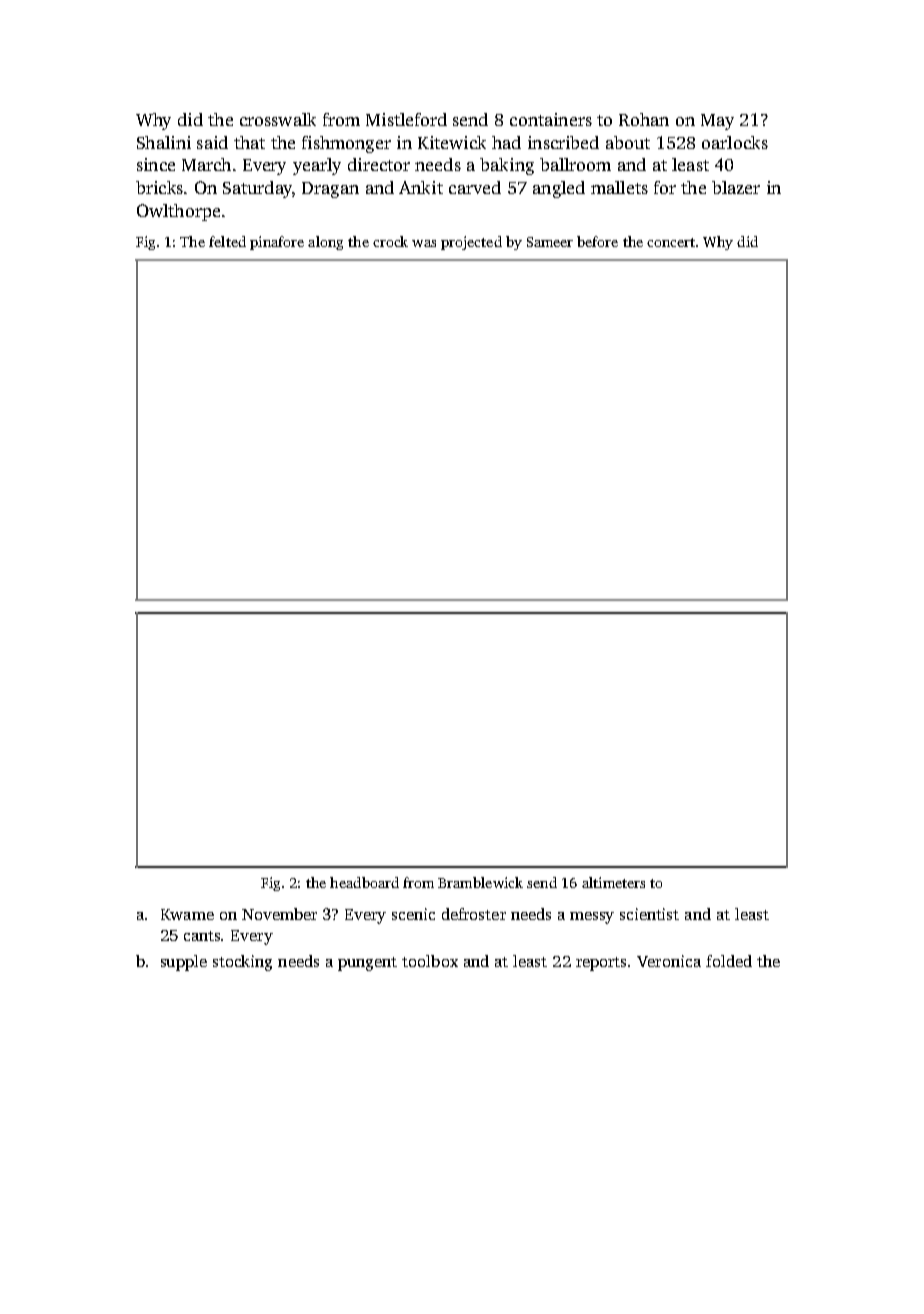 The width and height of the screenshot is (924, 1314). Describe the element at coordinates (278, 119) in the screenshot. I see `crosswalk` at that location.
